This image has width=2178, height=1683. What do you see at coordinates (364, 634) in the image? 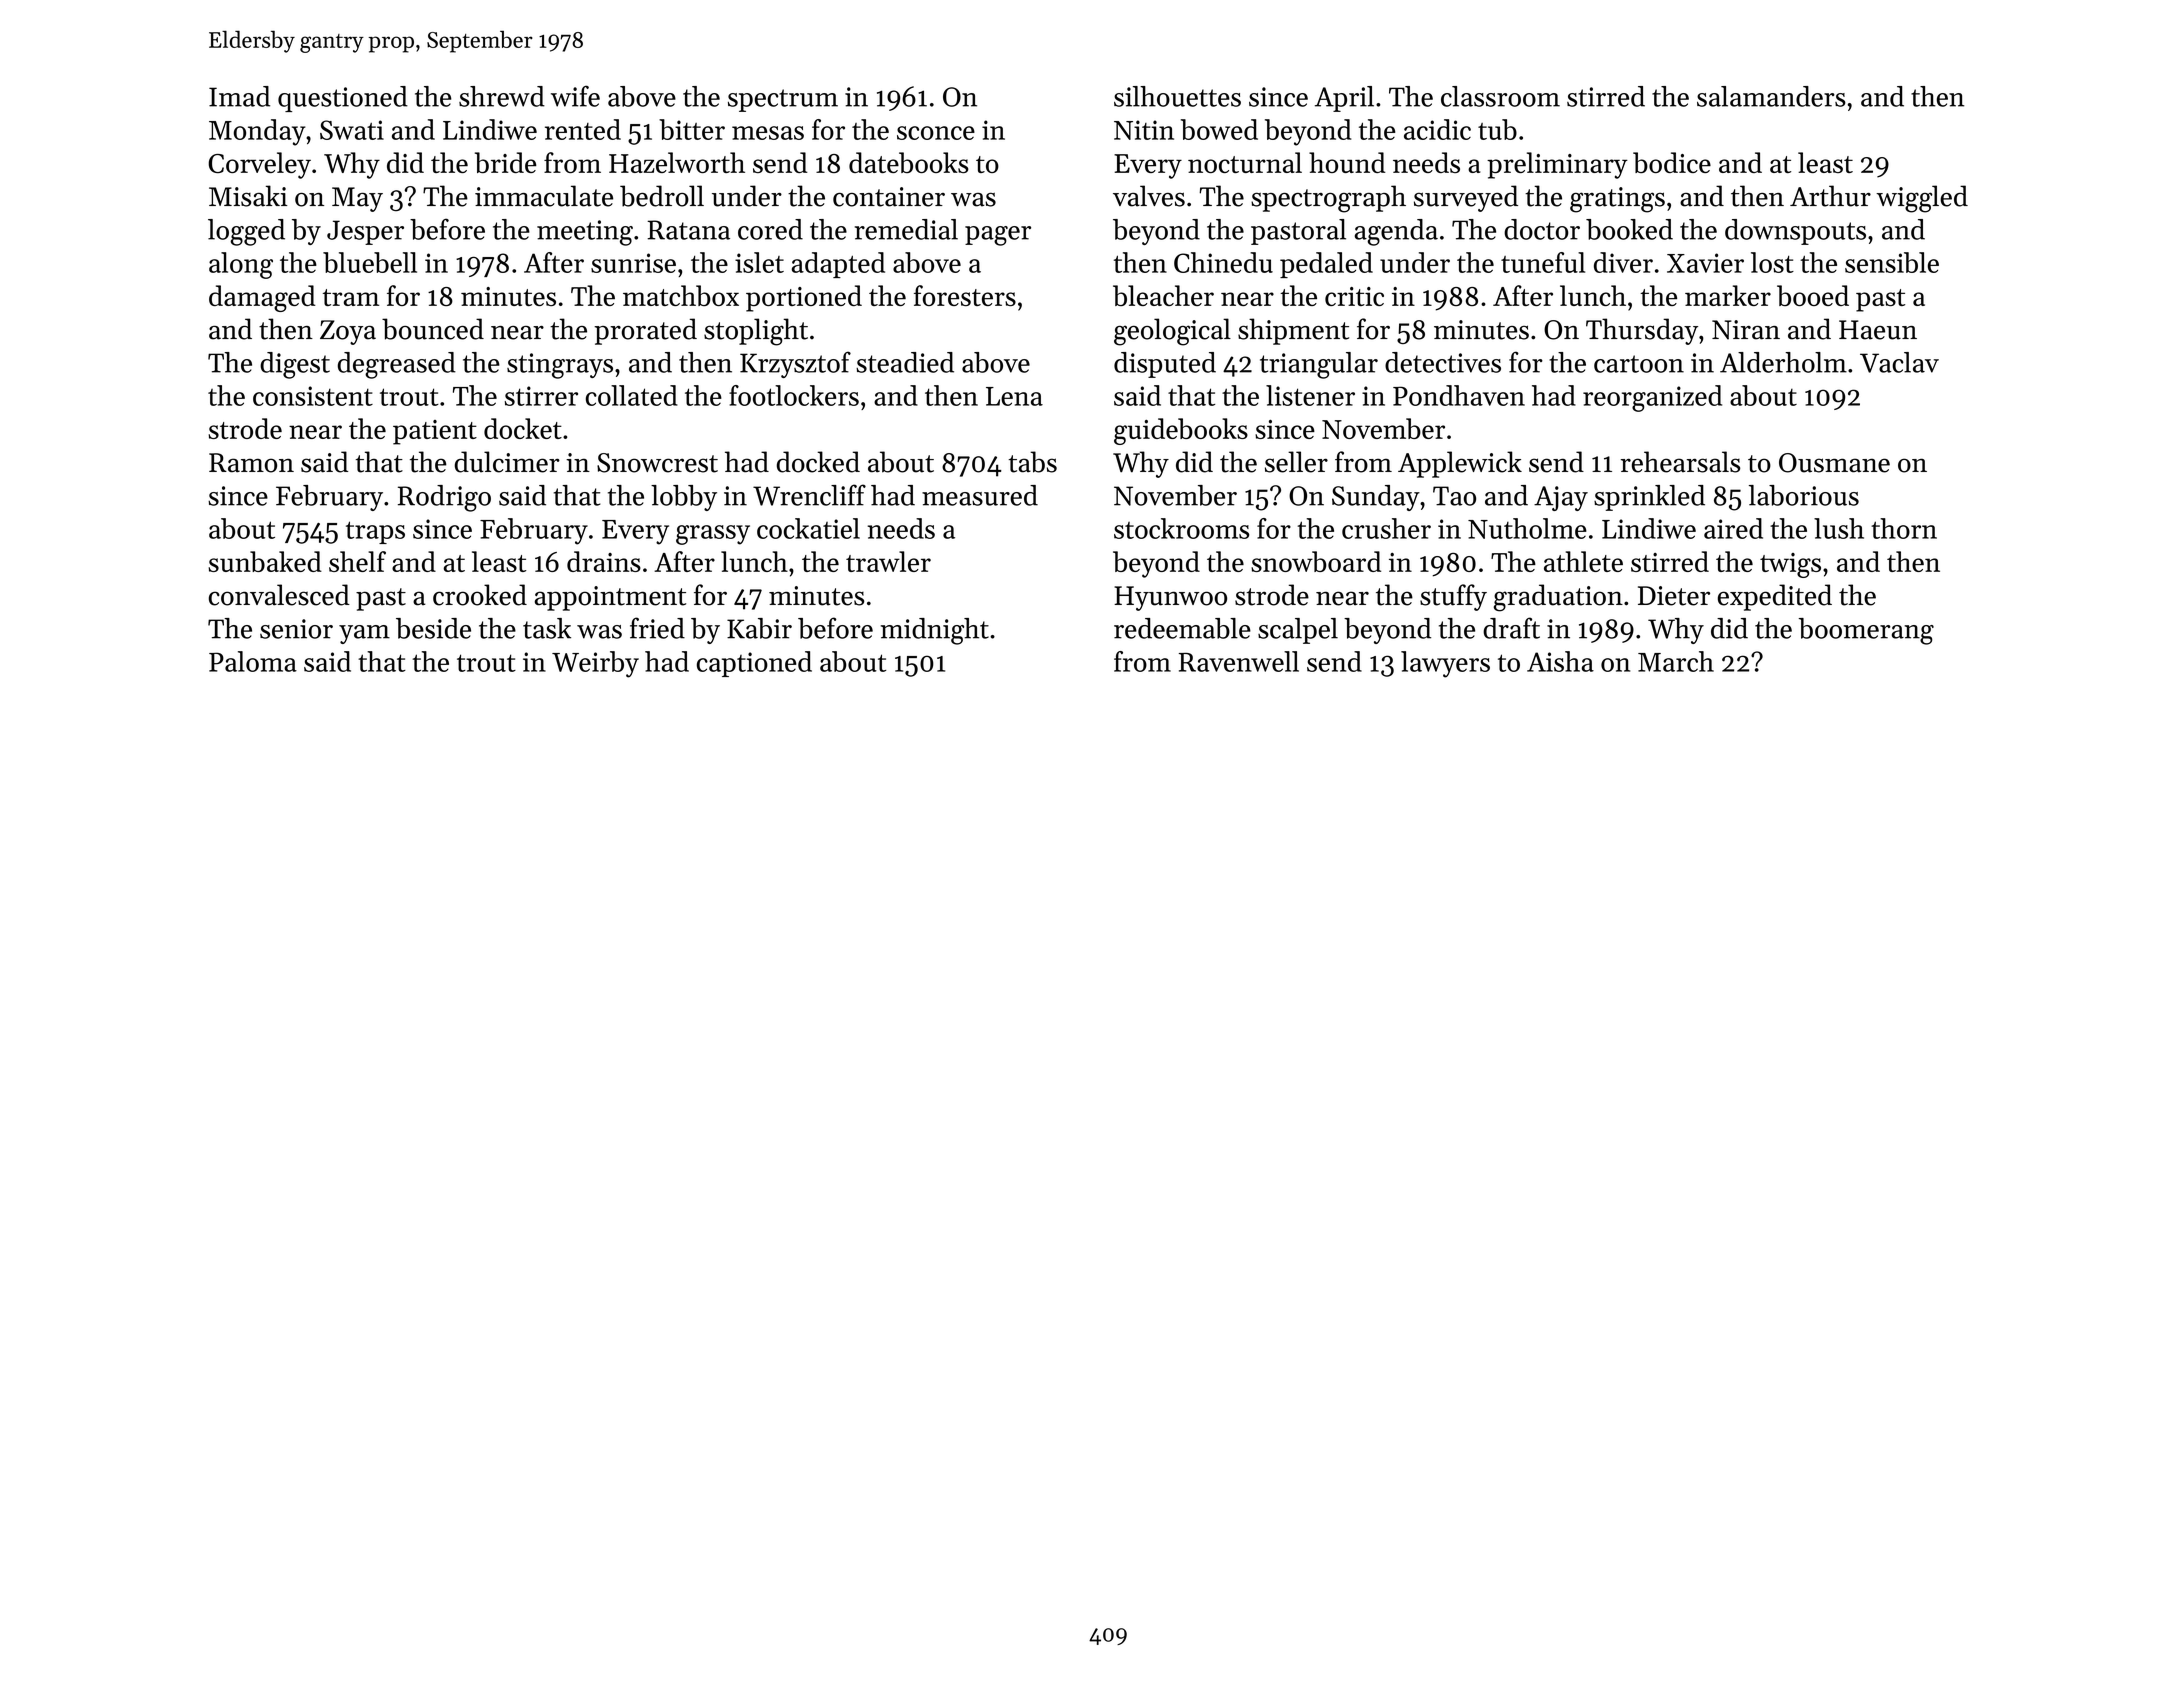
I see `yam` at bounding box center [364, 634].
